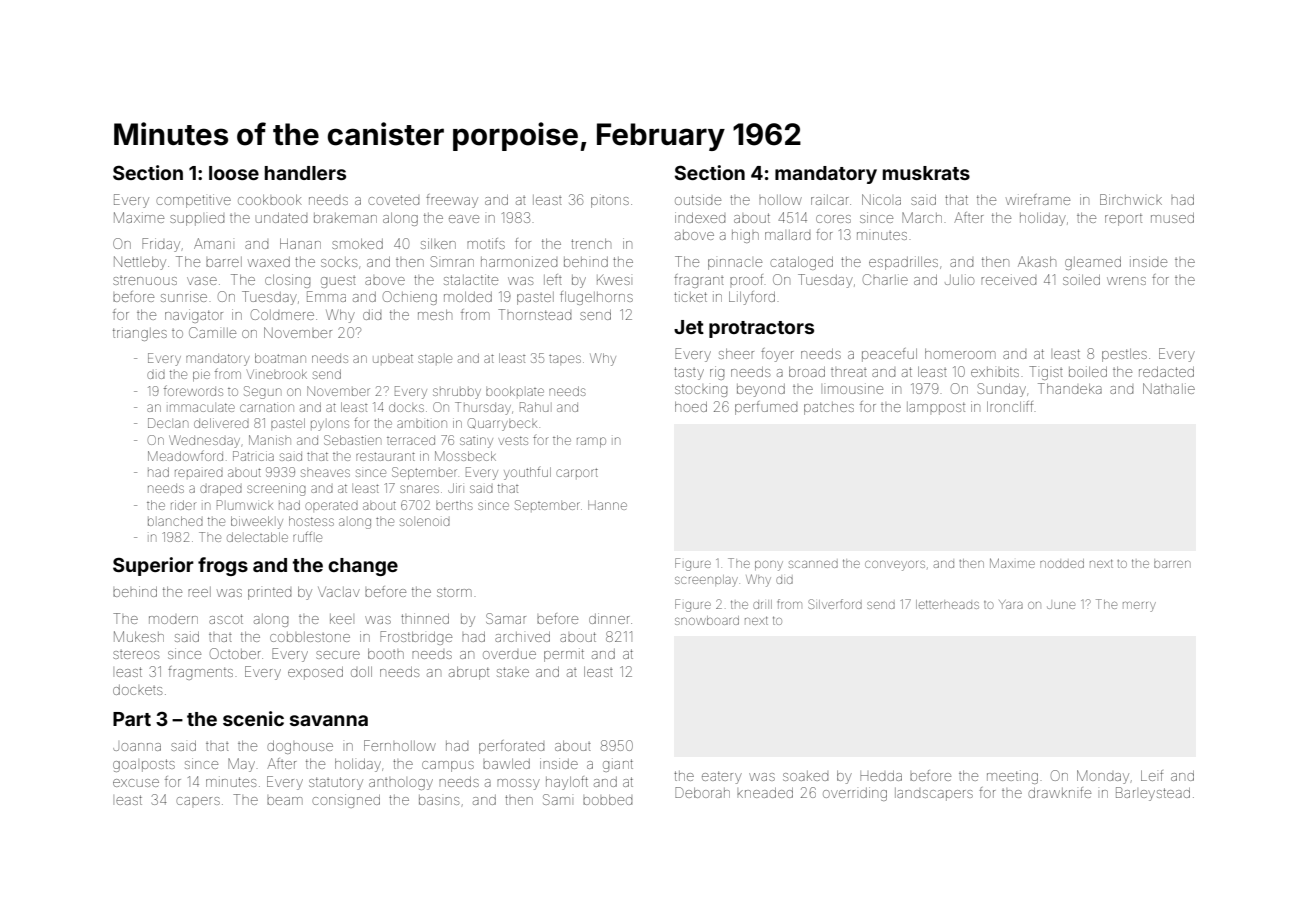 The width and height of the screenshot is (1308, 924). Describe the element at coordinates (1131, 199) in the screenshot. I see `Birchwick` at that location.
